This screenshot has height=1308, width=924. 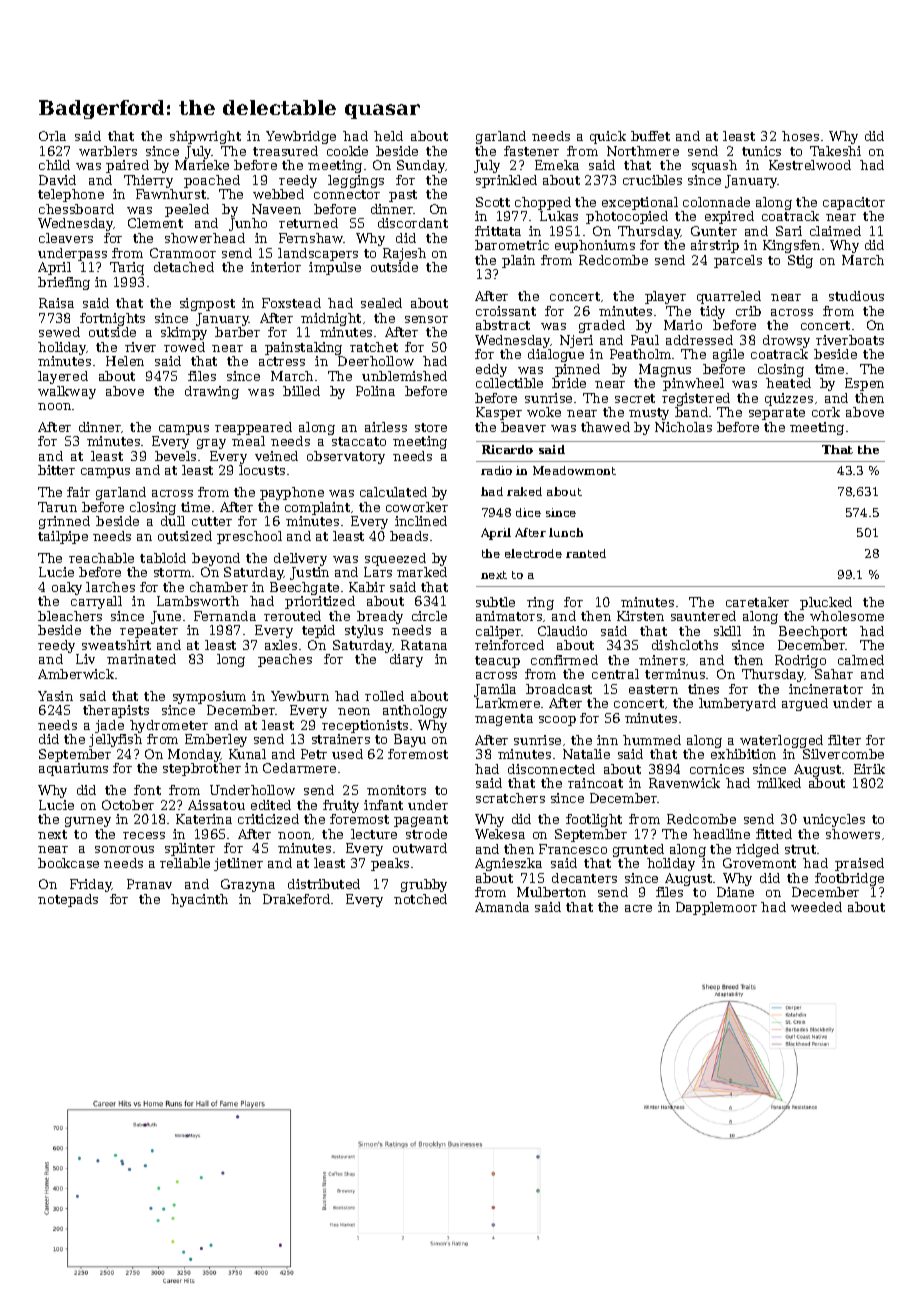 I want to click on calmed, so click(x=861, y=660).
